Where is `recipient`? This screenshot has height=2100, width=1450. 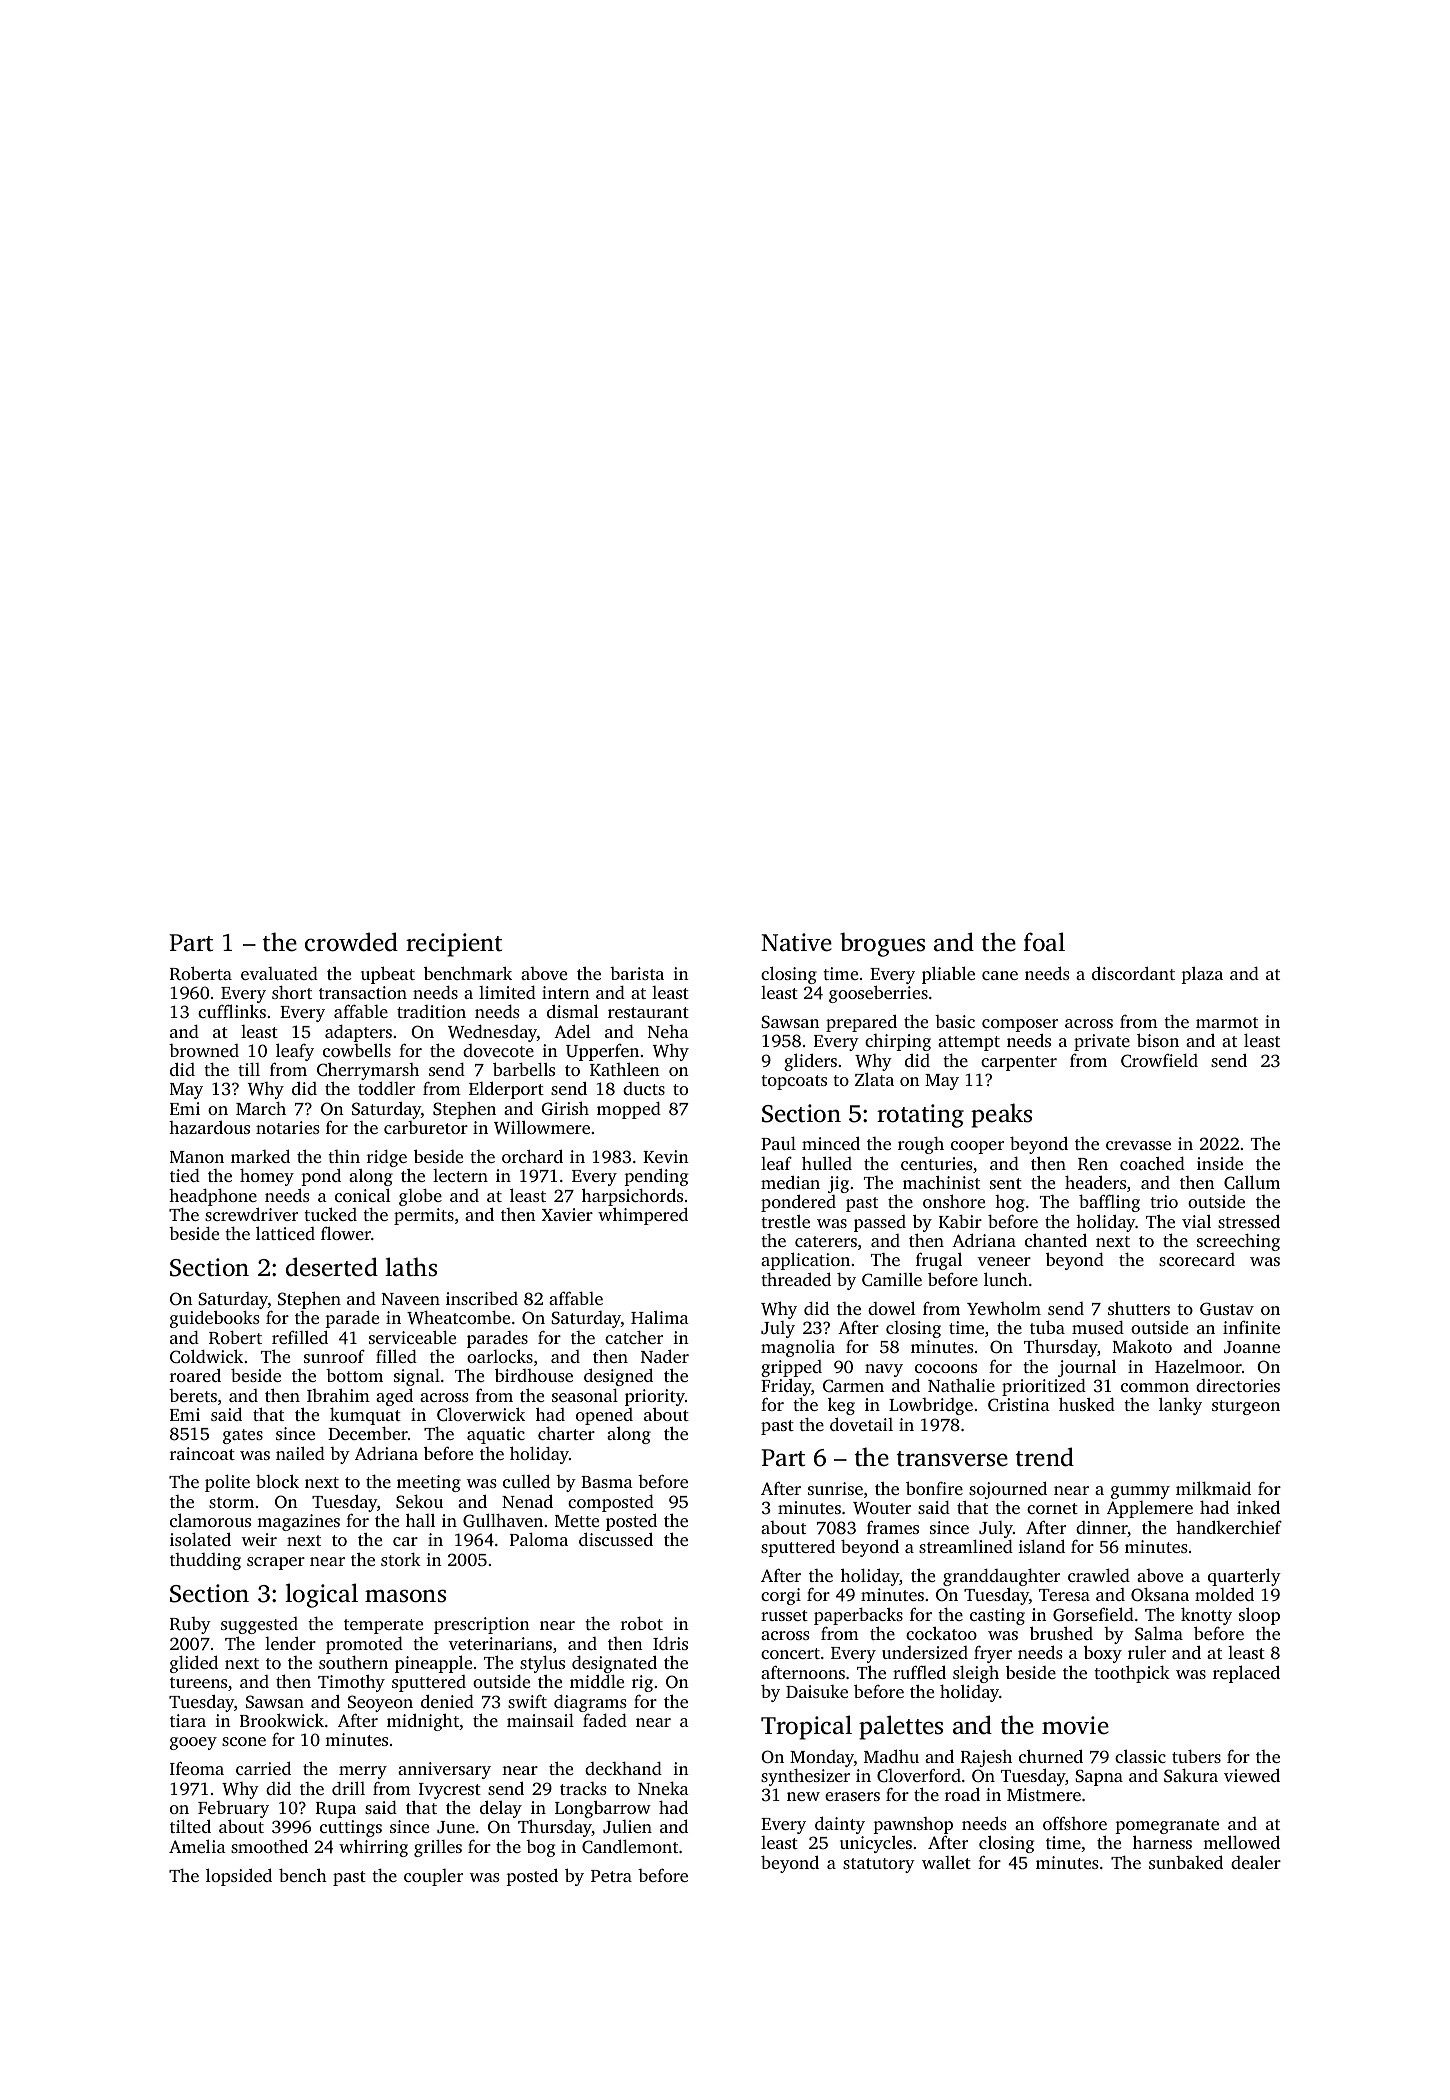
recipient is located at coordinates (454, 945).
